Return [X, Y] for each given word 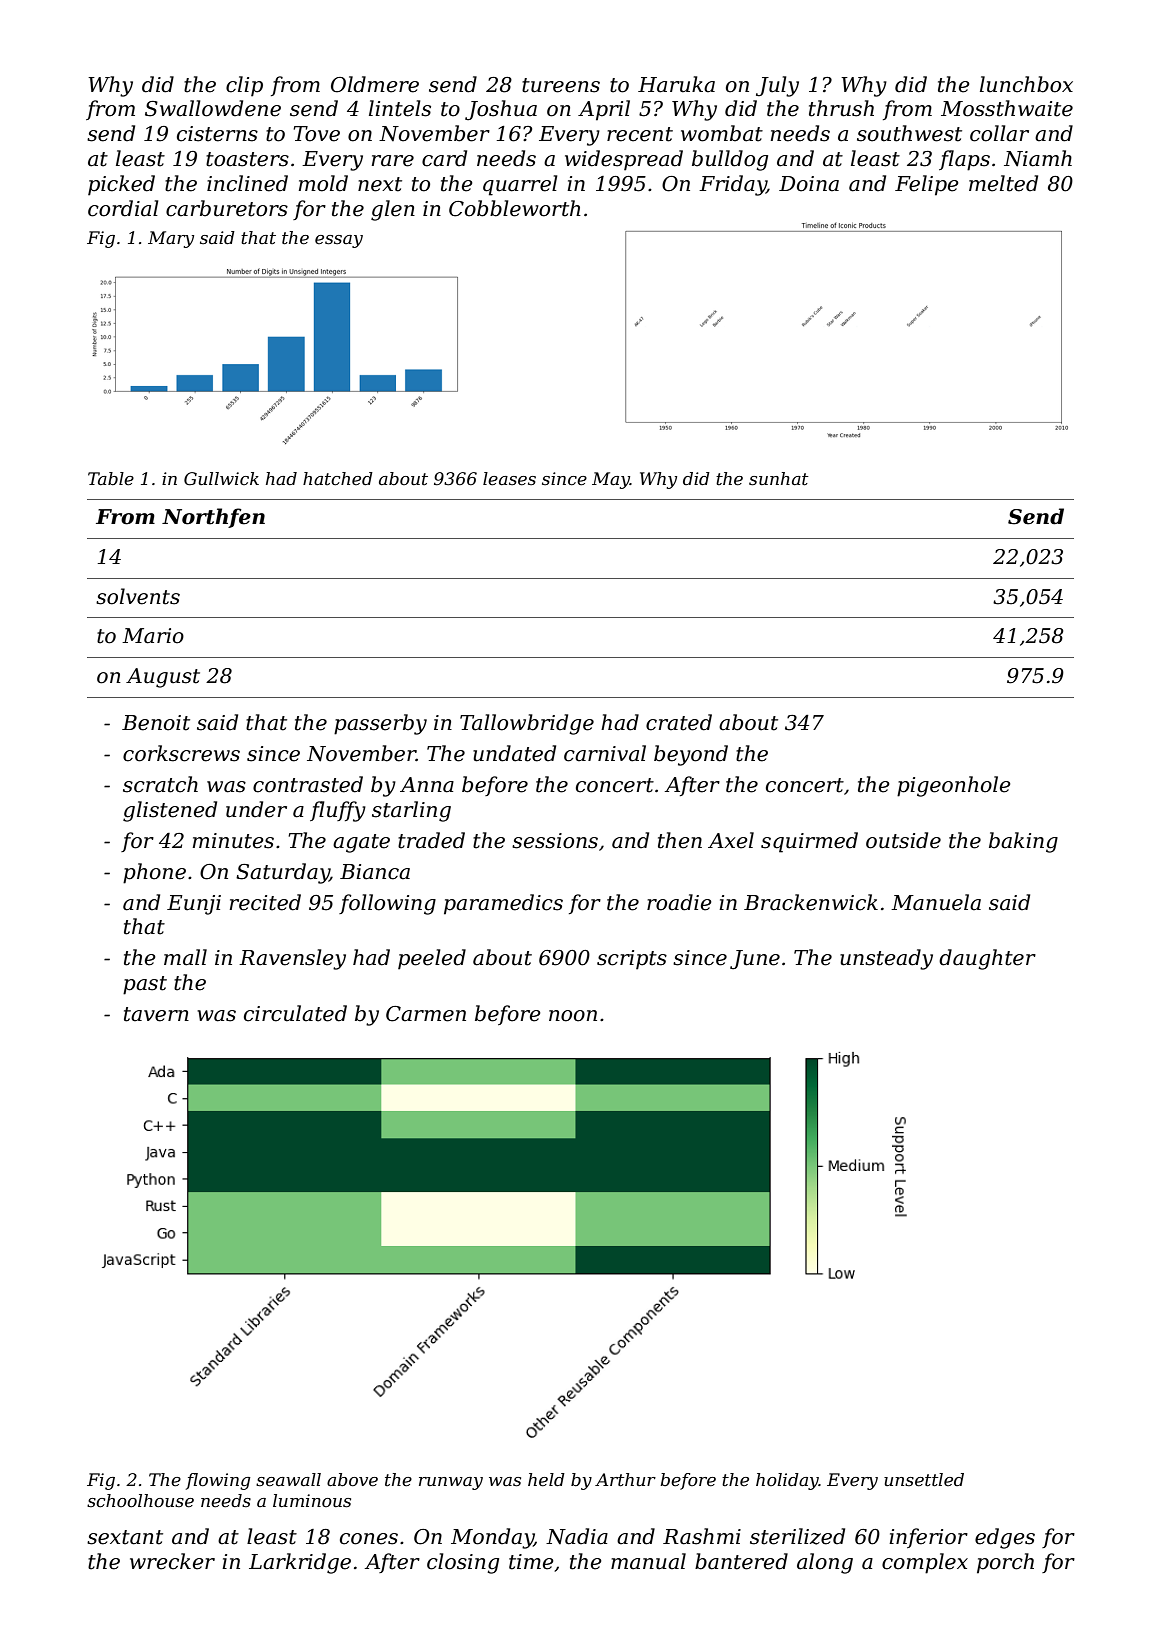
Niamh [1038, 158]
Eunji [194, 905]
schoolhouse [140, 1501]
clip [244, 86]
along [825, 1563]
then [680, 840]
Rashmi [702, 1536]
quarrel [520, 185]
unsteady [886, 959]
